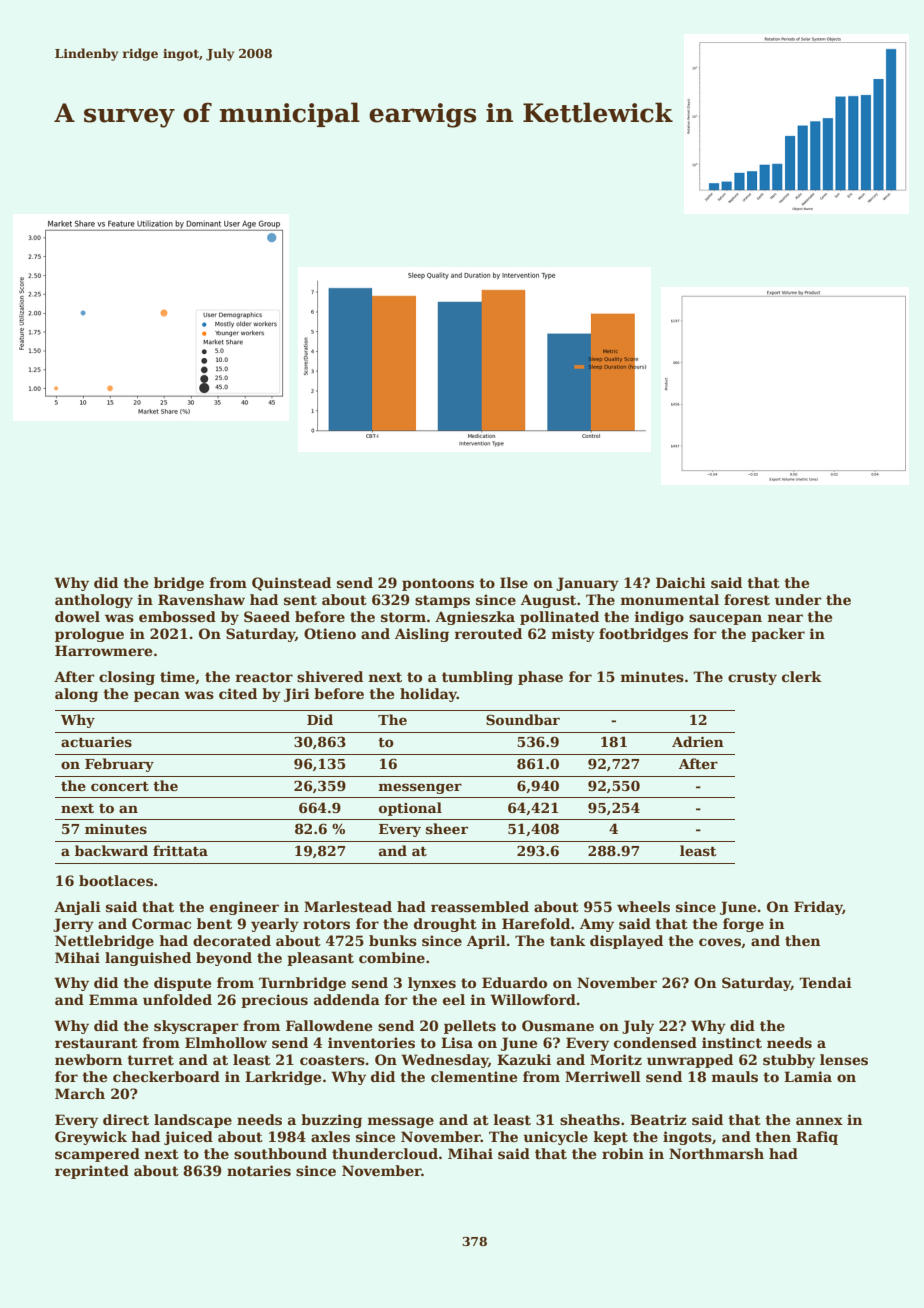 This page has height=1308, width=924. Describe the element at coordinates (401, 1122) in the page. I see `message` at that location.
